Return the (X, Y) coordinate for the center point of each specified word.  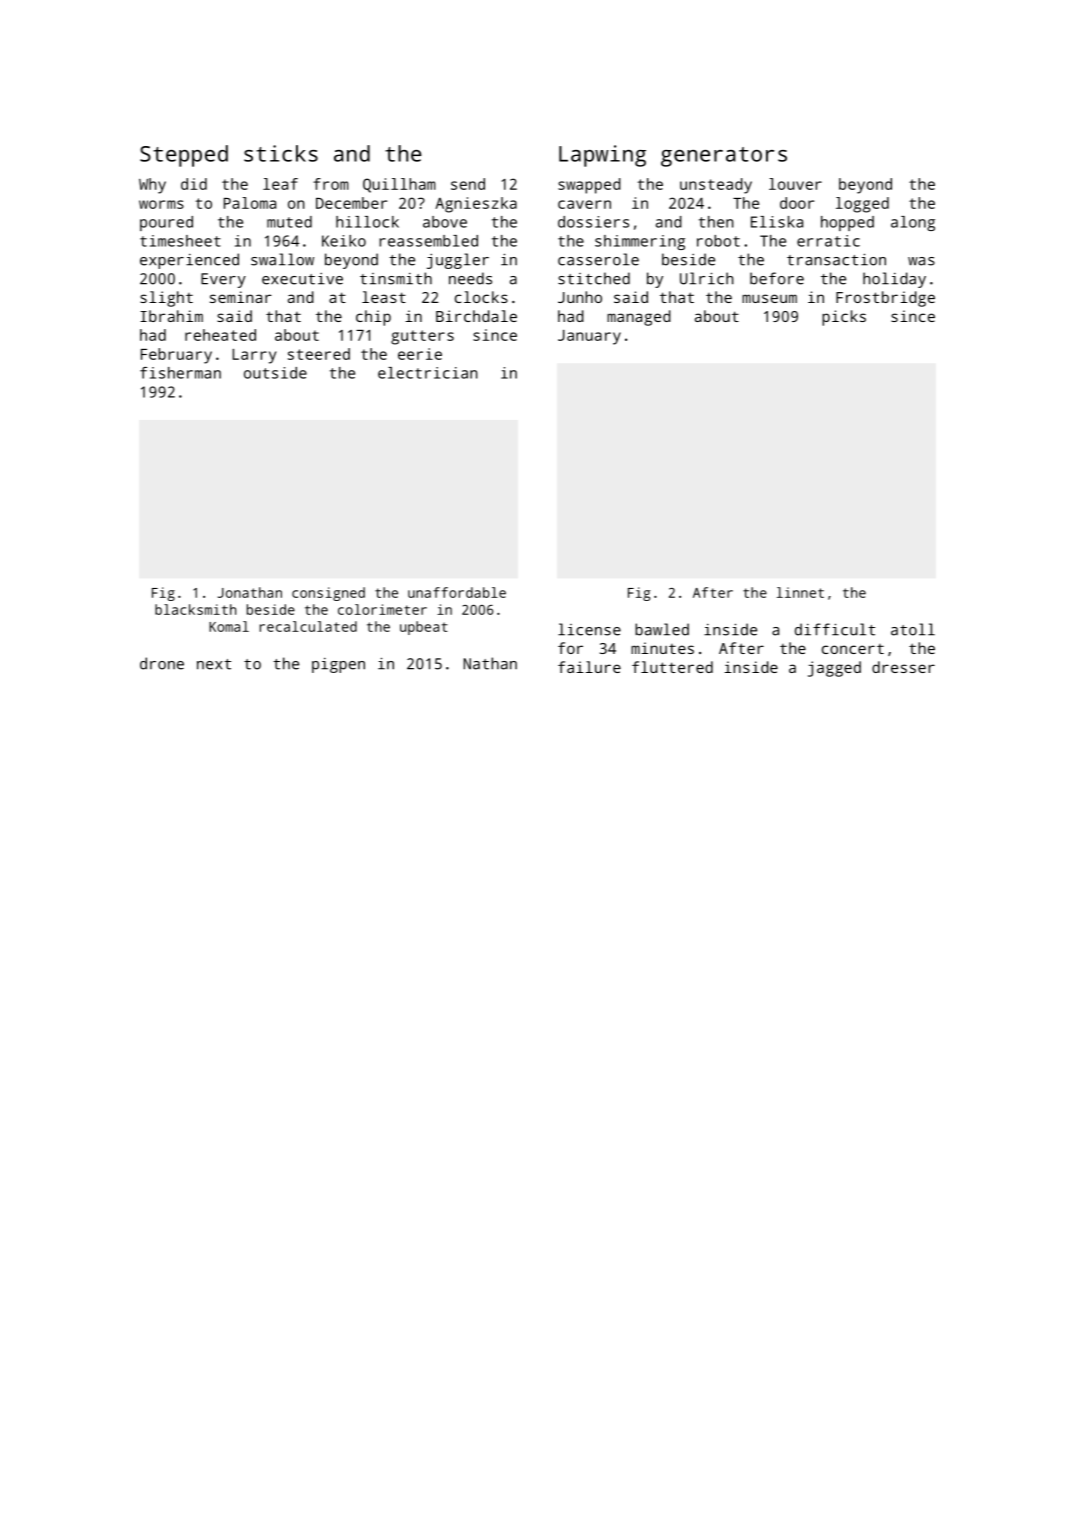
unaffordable (457, 592)
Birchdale (476, 316)
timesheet (180, 241)
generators (724, 157)
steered (319, 354)
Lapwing (602, 156)
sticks (281, 153)
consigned (328, 594)
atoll (913, 629)
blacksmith (195, 609)
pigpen (338, 665)
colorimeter (382, 609)
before (777, 278)
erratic (828, 241)
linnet (800, 592)
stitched (594, 278)
